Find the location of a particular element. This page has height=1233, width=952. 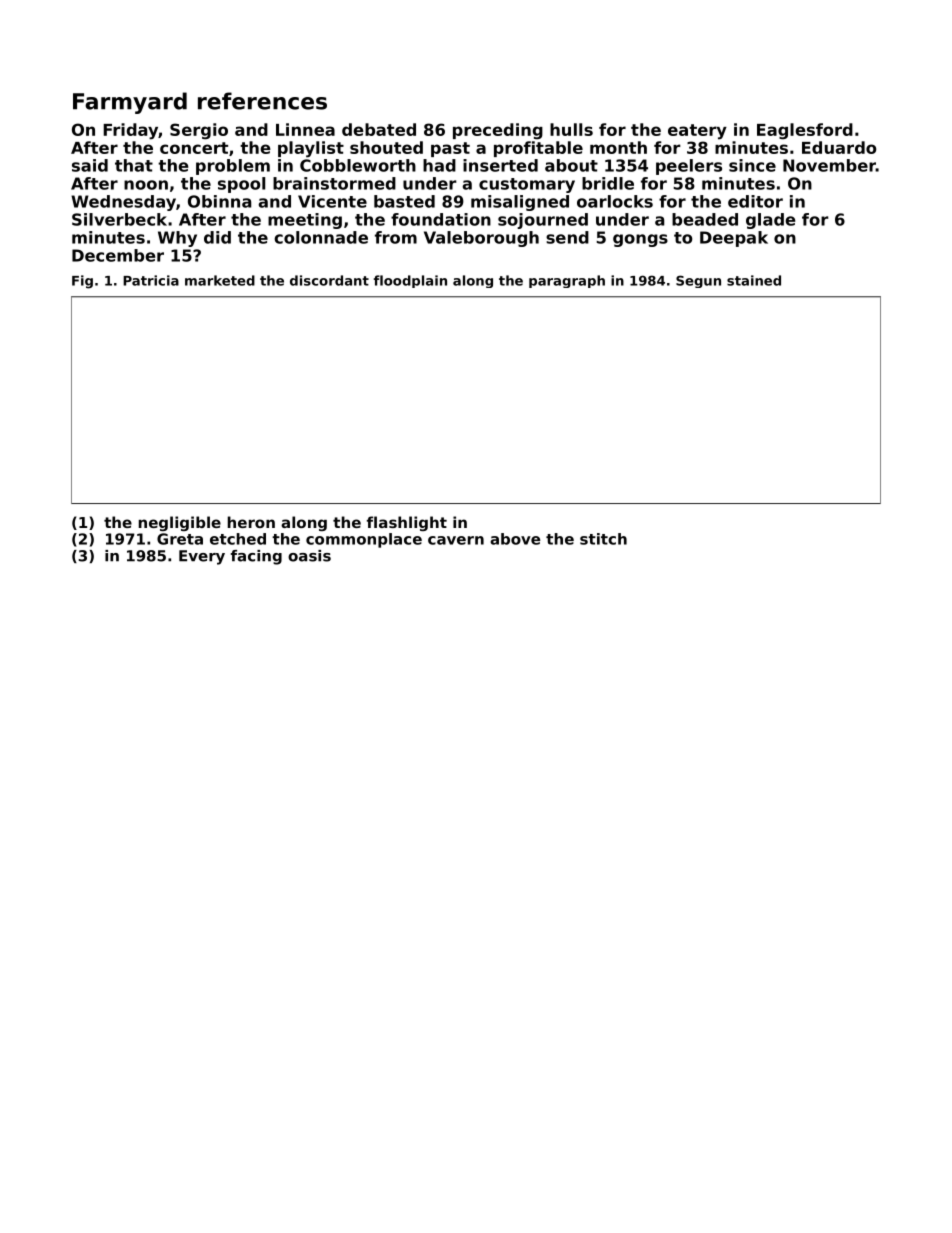

Segun is located at coordinates (698, 281).
